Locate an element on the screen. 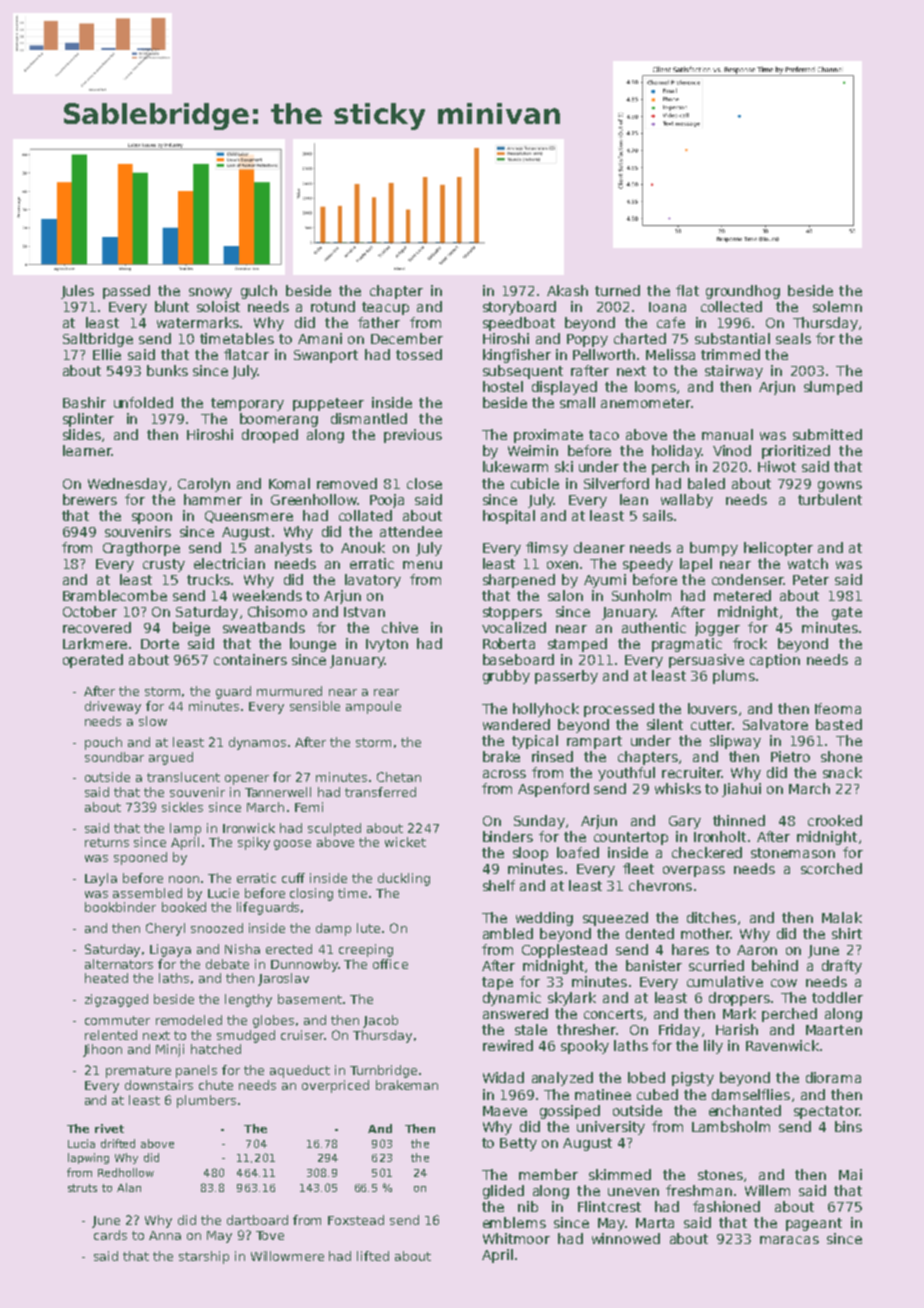 This screenshot has height=1308, width=924. processed is located at coordinates (619, 710).
